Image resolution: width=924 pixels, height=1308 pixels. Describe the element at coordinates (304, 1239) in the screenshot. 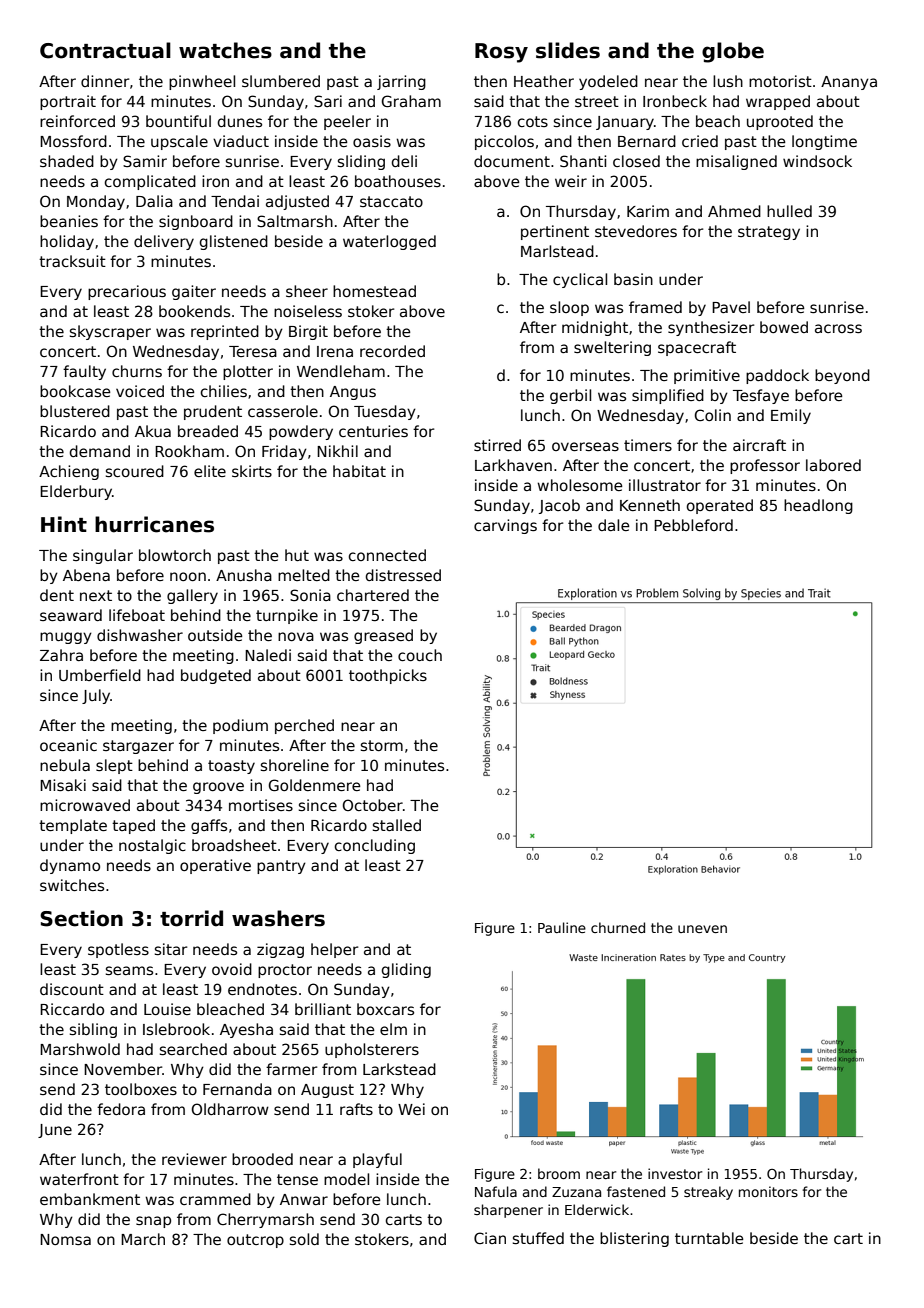

I see `sold` at that location.
